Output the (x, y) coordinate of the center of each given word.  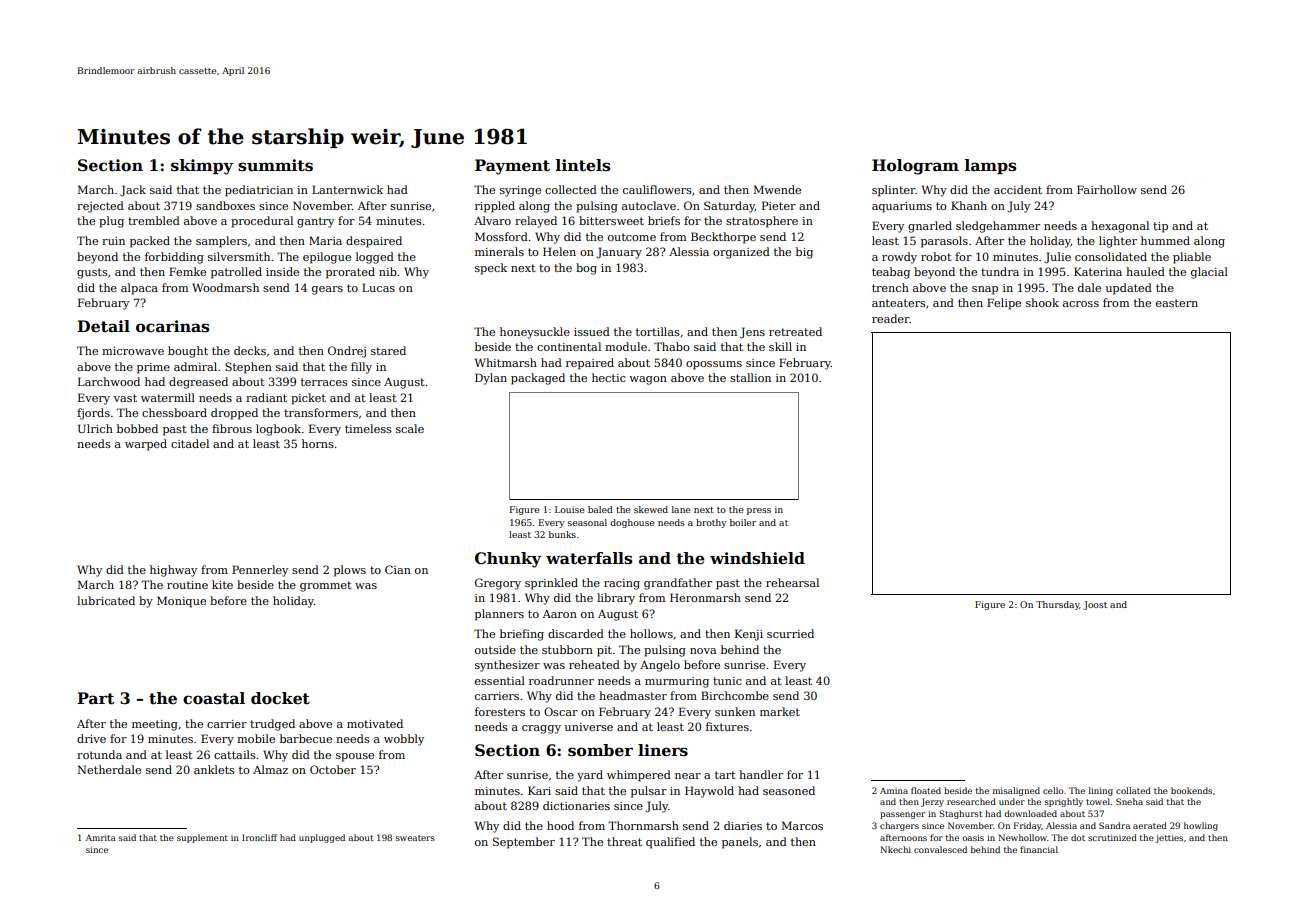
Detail (103, 326)
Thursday (1057, 605)
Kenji (749, 635)
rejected (100, 207)
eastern (1177, 303)
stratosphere (762, 222)
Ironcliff (259, 837)
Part (95, 698)
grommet (326, 586)
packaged (538, 379)
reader (891, 318)
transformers (321, 412)
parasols (944, 242)
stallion (750, 377)
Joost (1095, 605)
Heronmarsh (705, 597)
